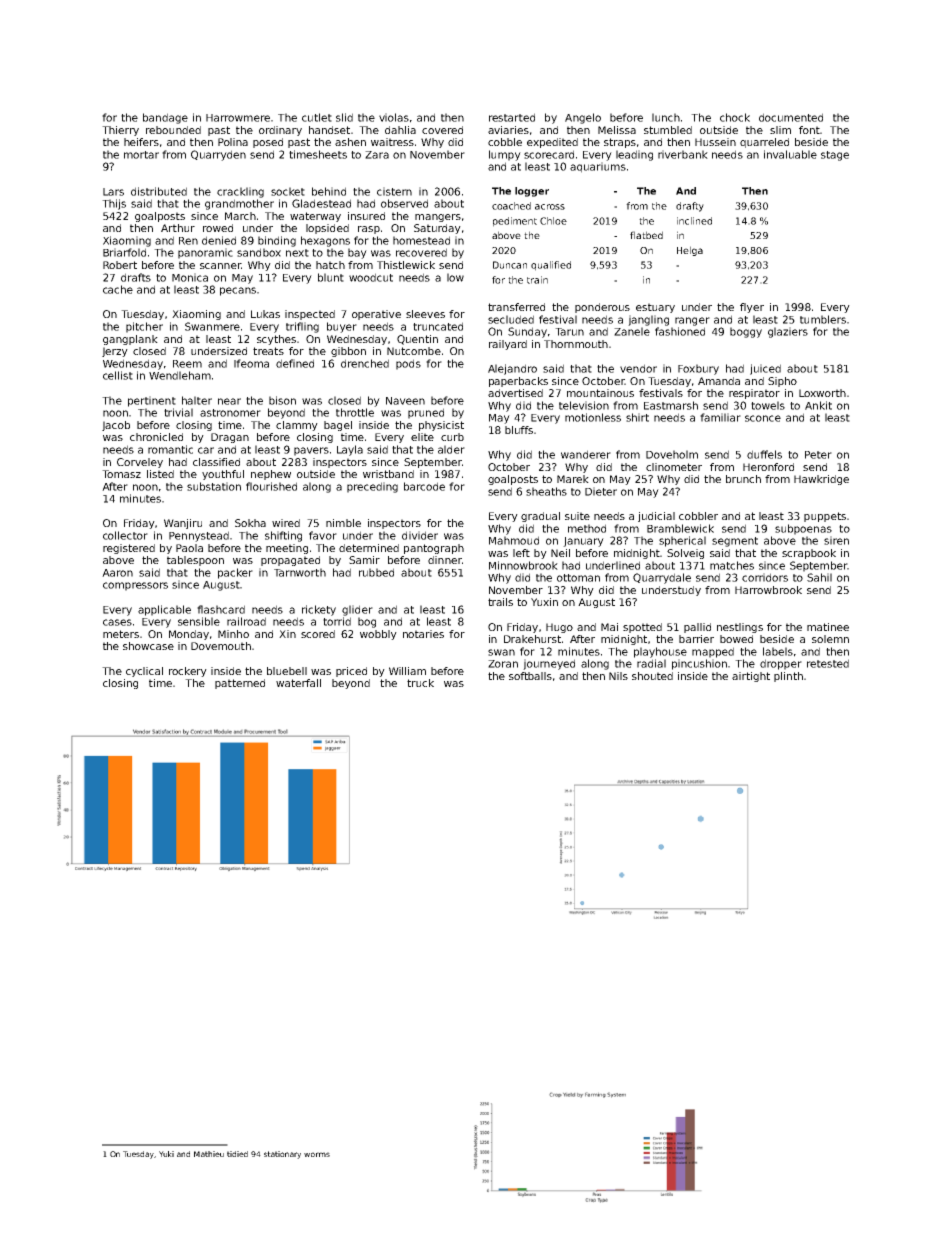 The image size is (952, 1233). I want to click on plinth, so click(788, 677).
